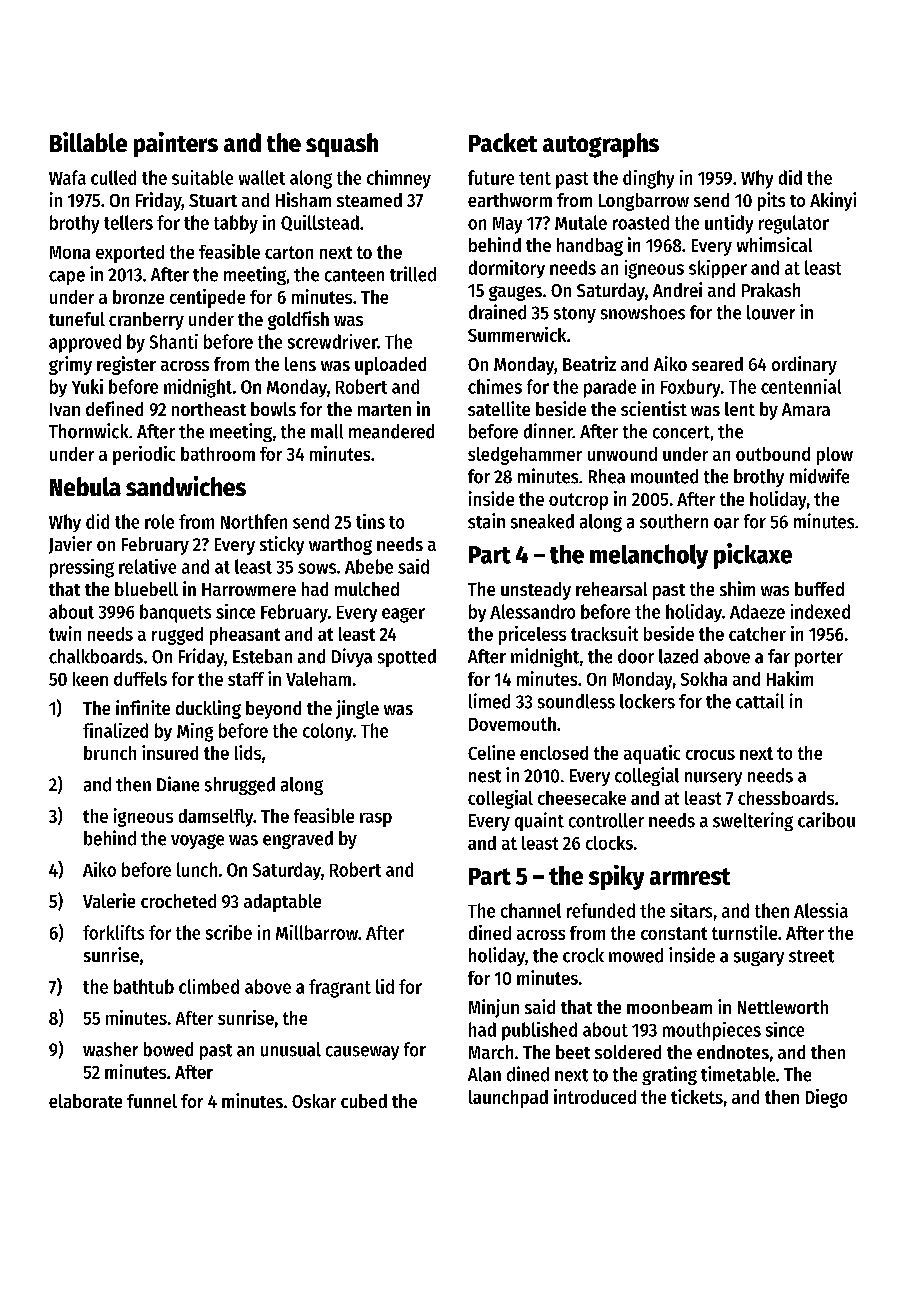 The image size is (908, 1316). I want to click on indexed, so click(820, 611).
